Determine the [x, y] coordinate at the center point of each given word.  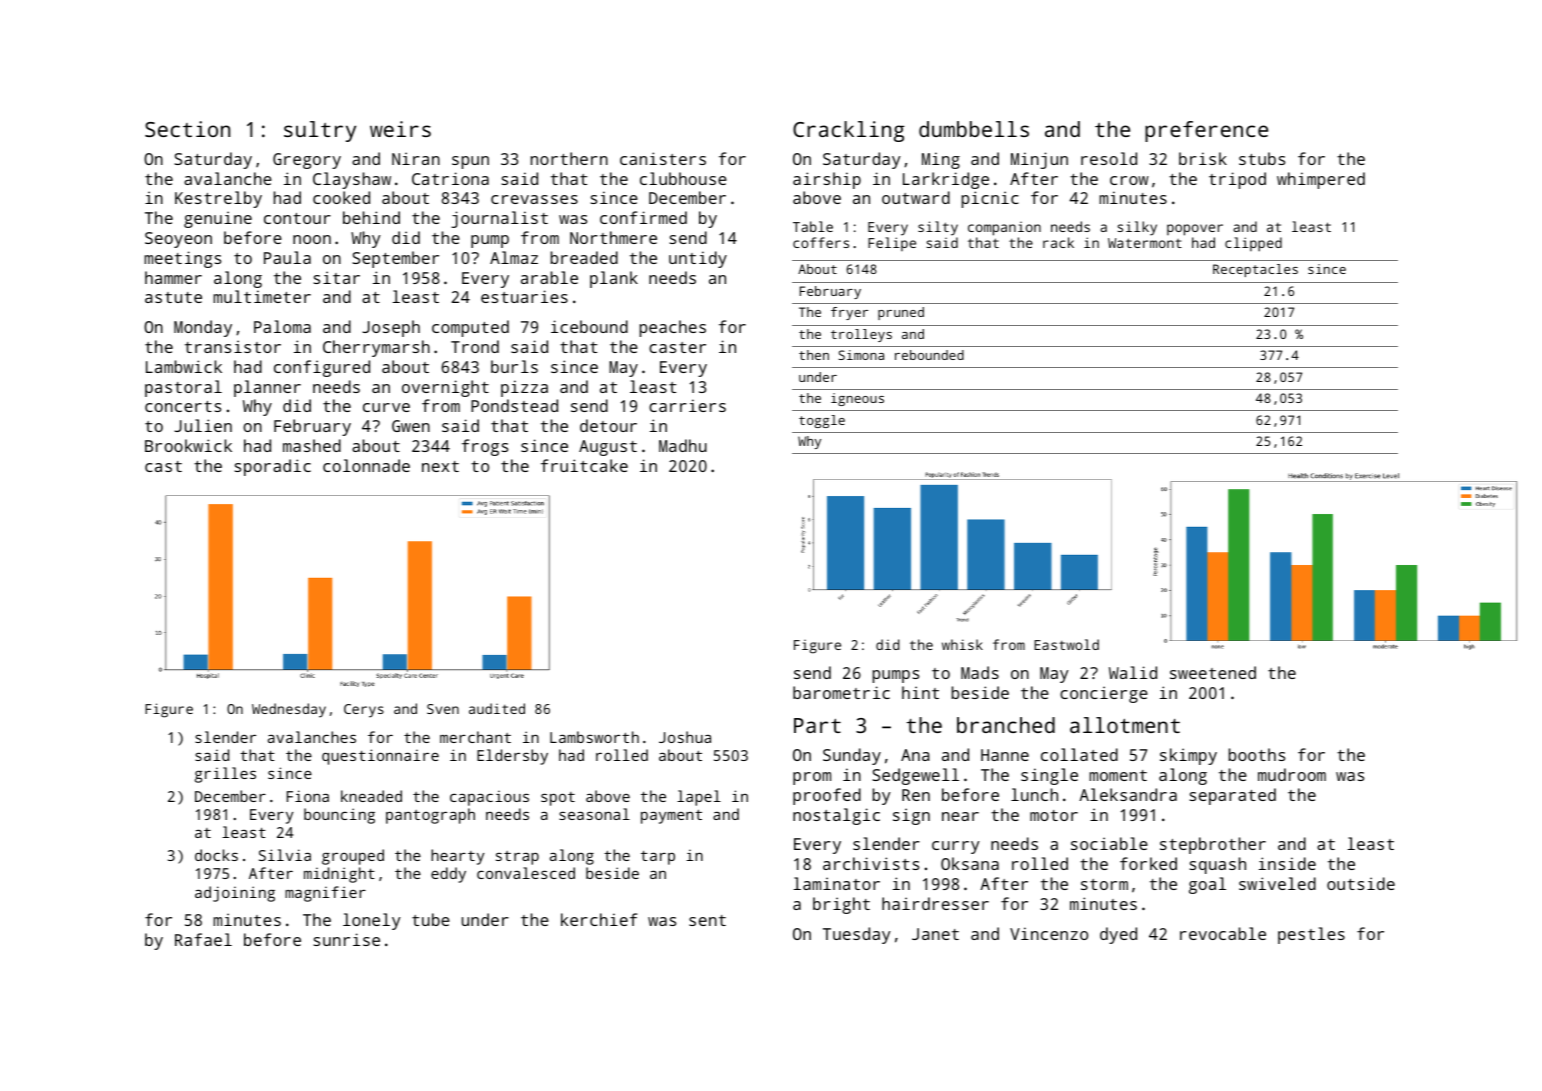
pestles [1311, 935]
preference [1206, 131]
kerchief [599, 919]
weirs [400, 129]
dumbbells [974, 129]
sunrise [347, 939]
